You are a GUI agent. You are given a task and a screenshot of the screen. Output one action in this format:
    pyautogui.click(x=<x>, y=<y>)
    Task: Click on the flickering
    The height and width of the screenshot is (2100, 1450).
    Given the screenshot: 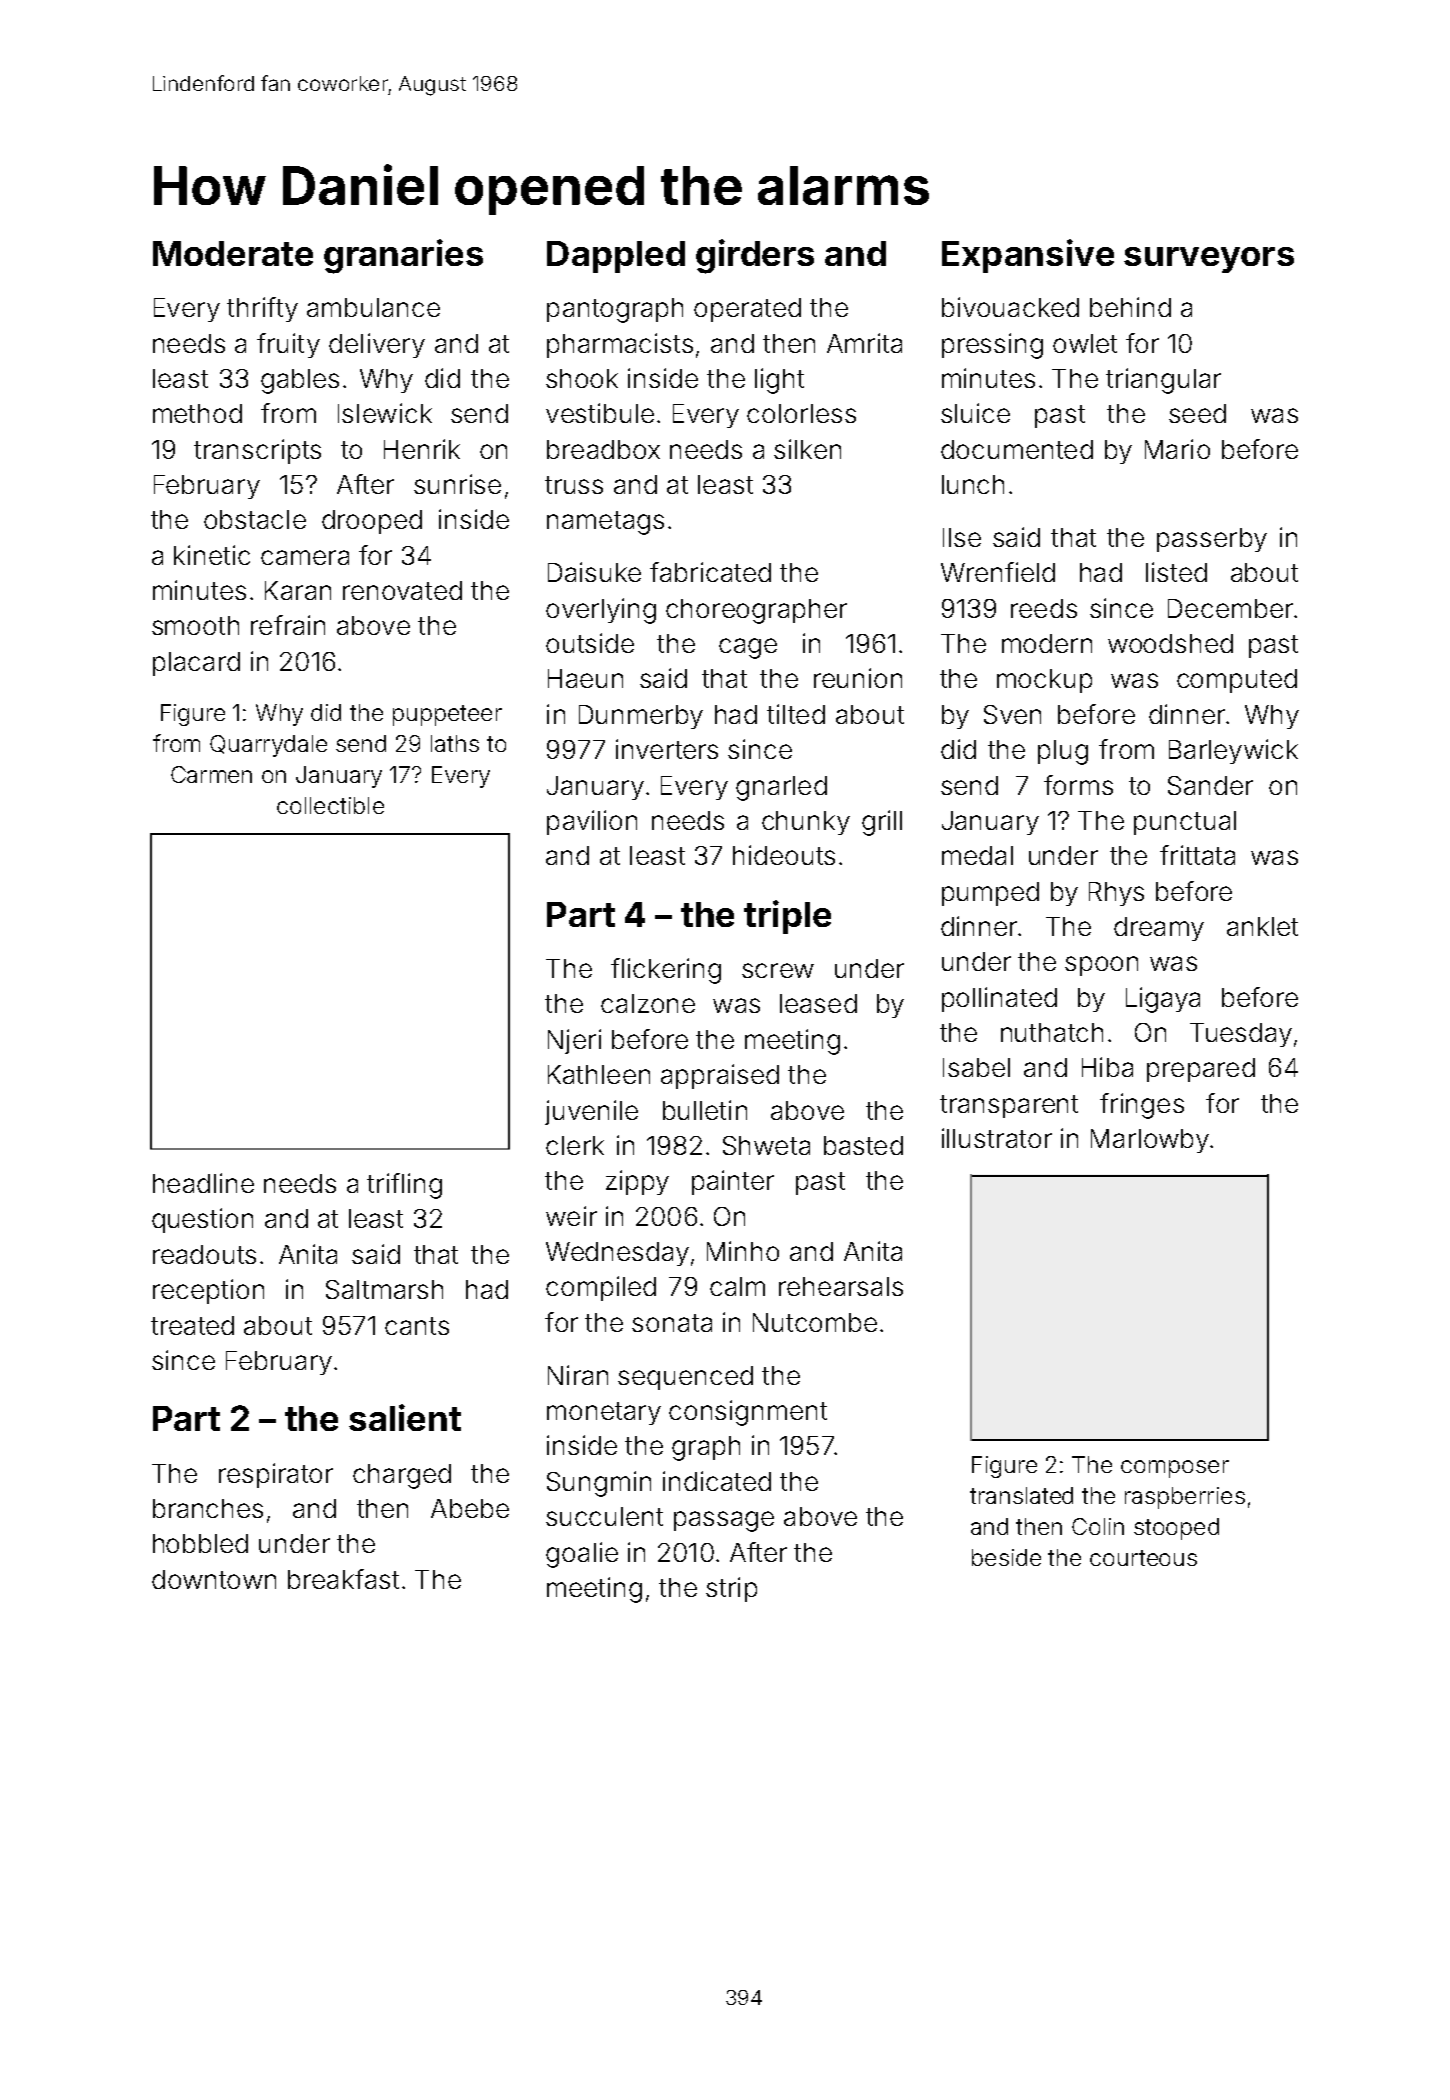 What is the action you would take?
    pyautogui.click(x=666, y=971)
